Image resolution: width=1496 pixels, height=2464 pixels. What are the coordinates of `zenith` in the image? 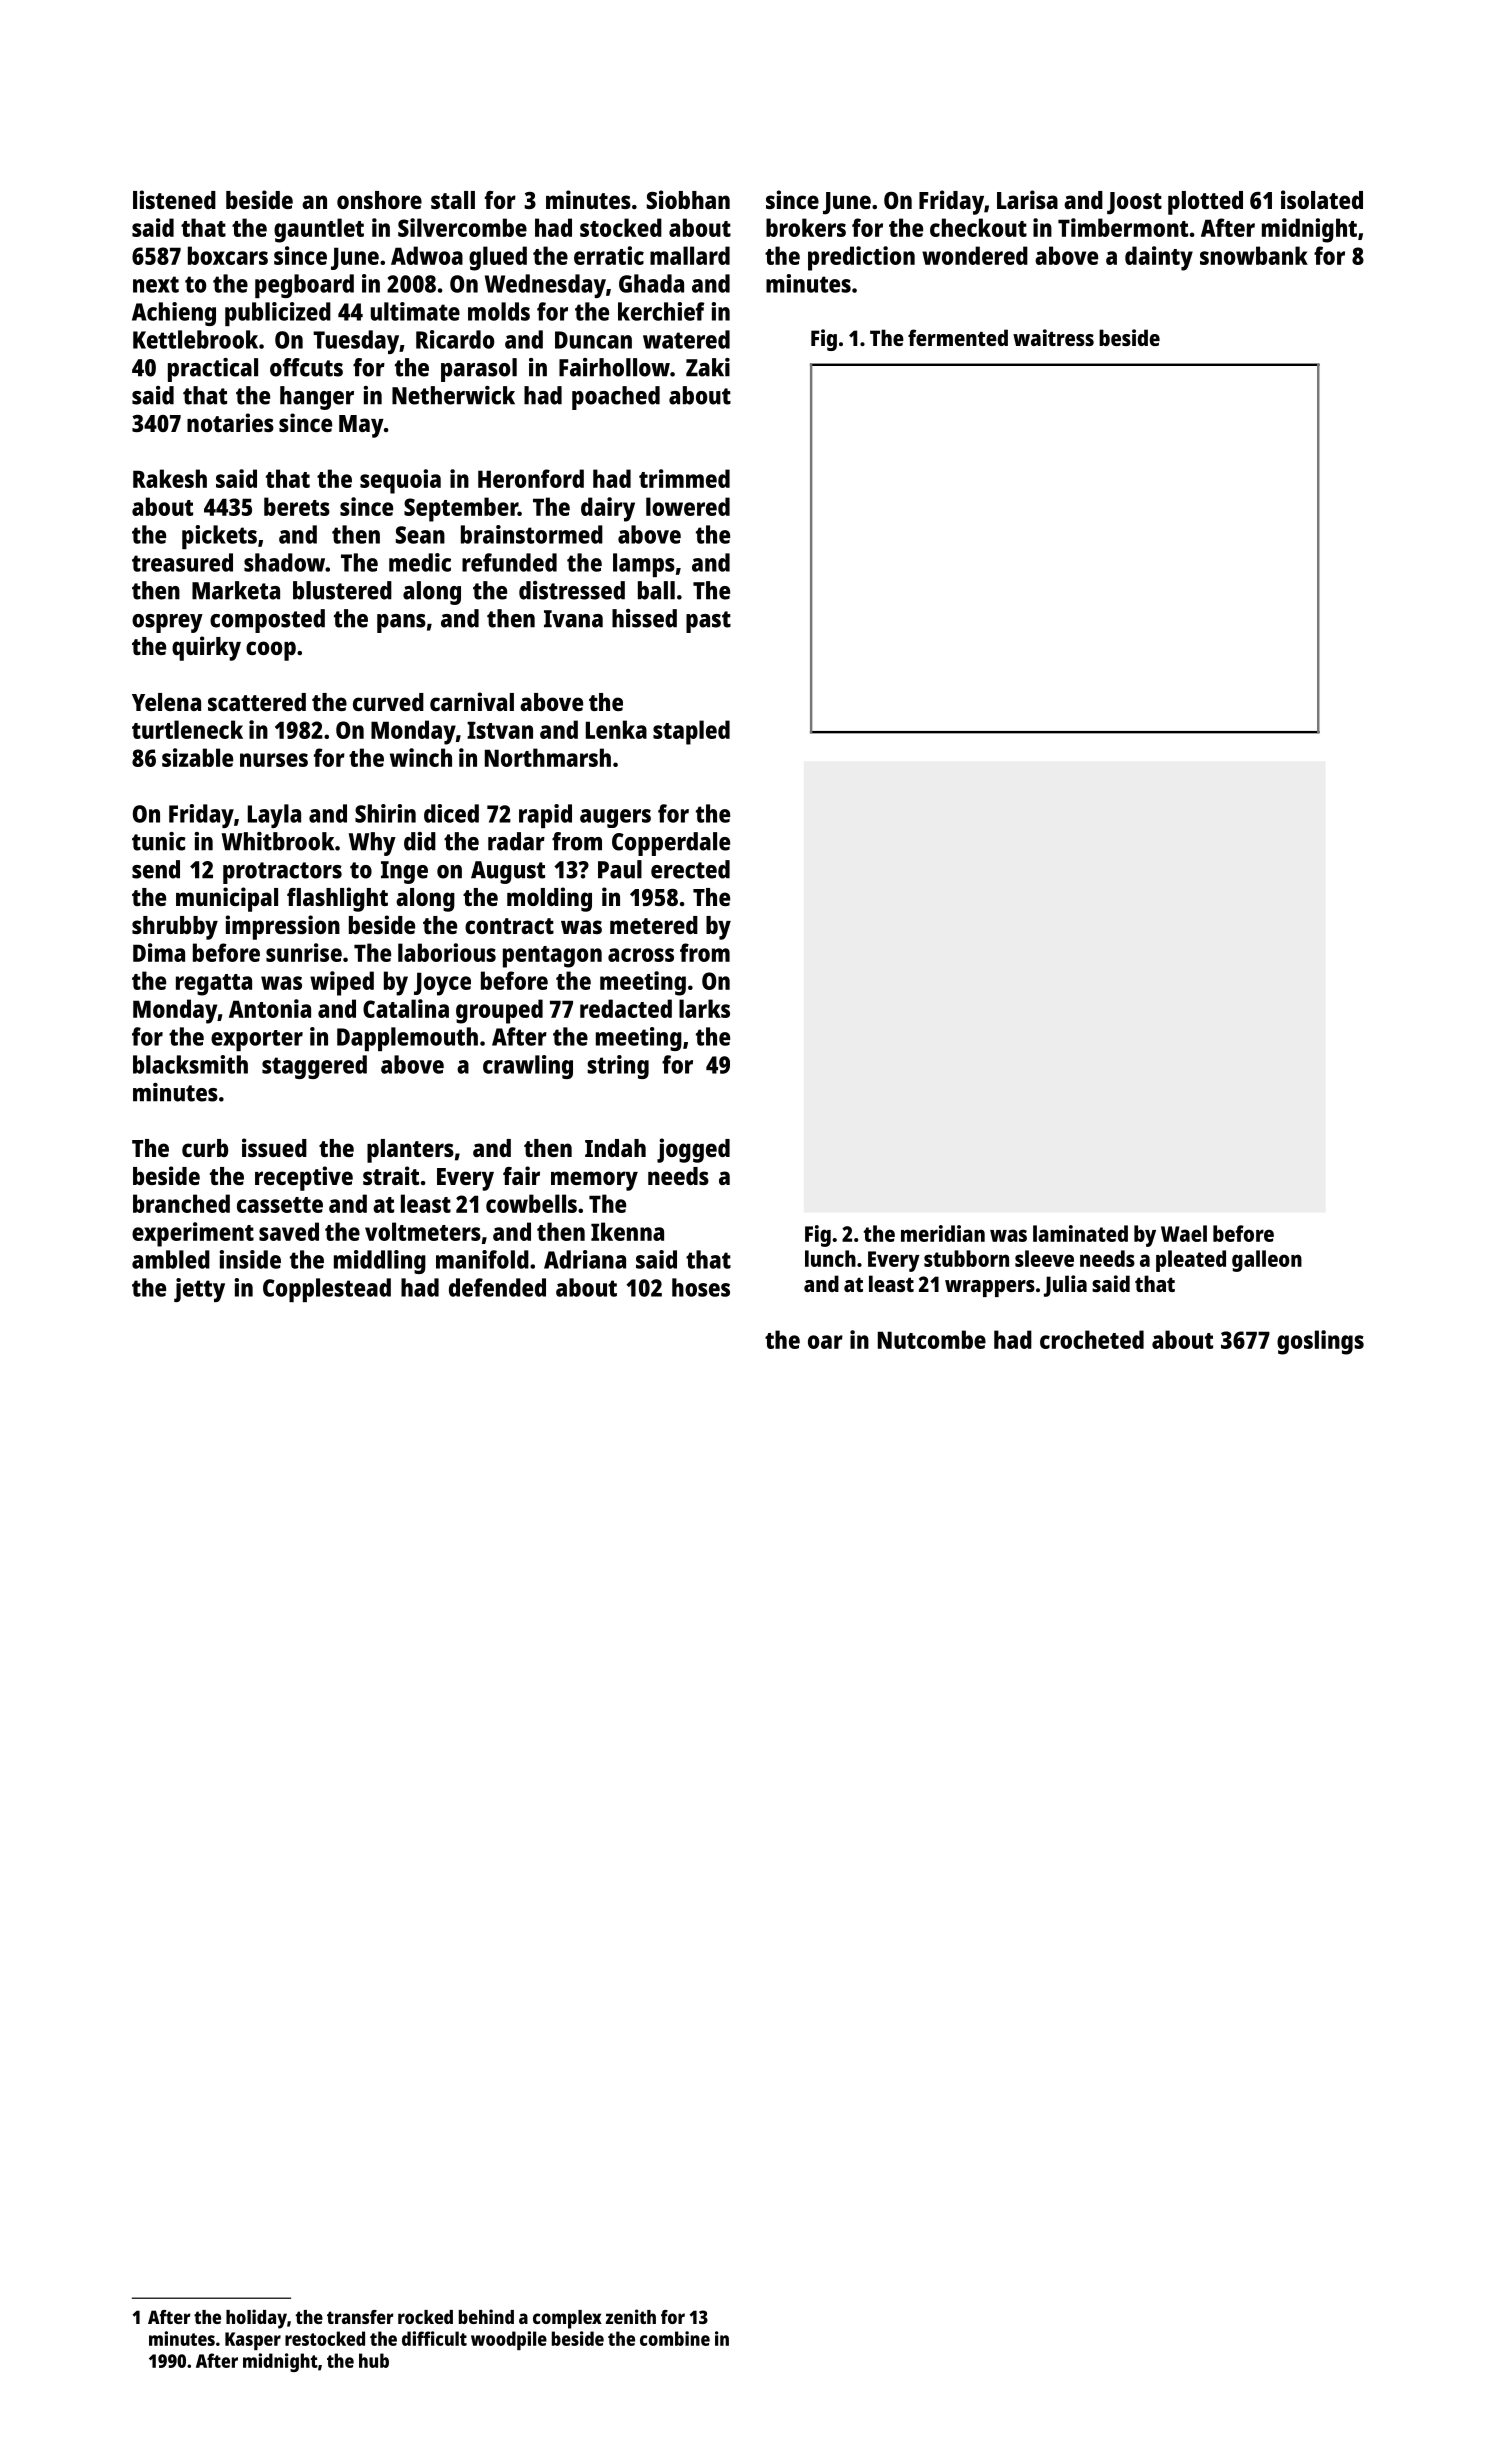 It's located at (631, 2316).
